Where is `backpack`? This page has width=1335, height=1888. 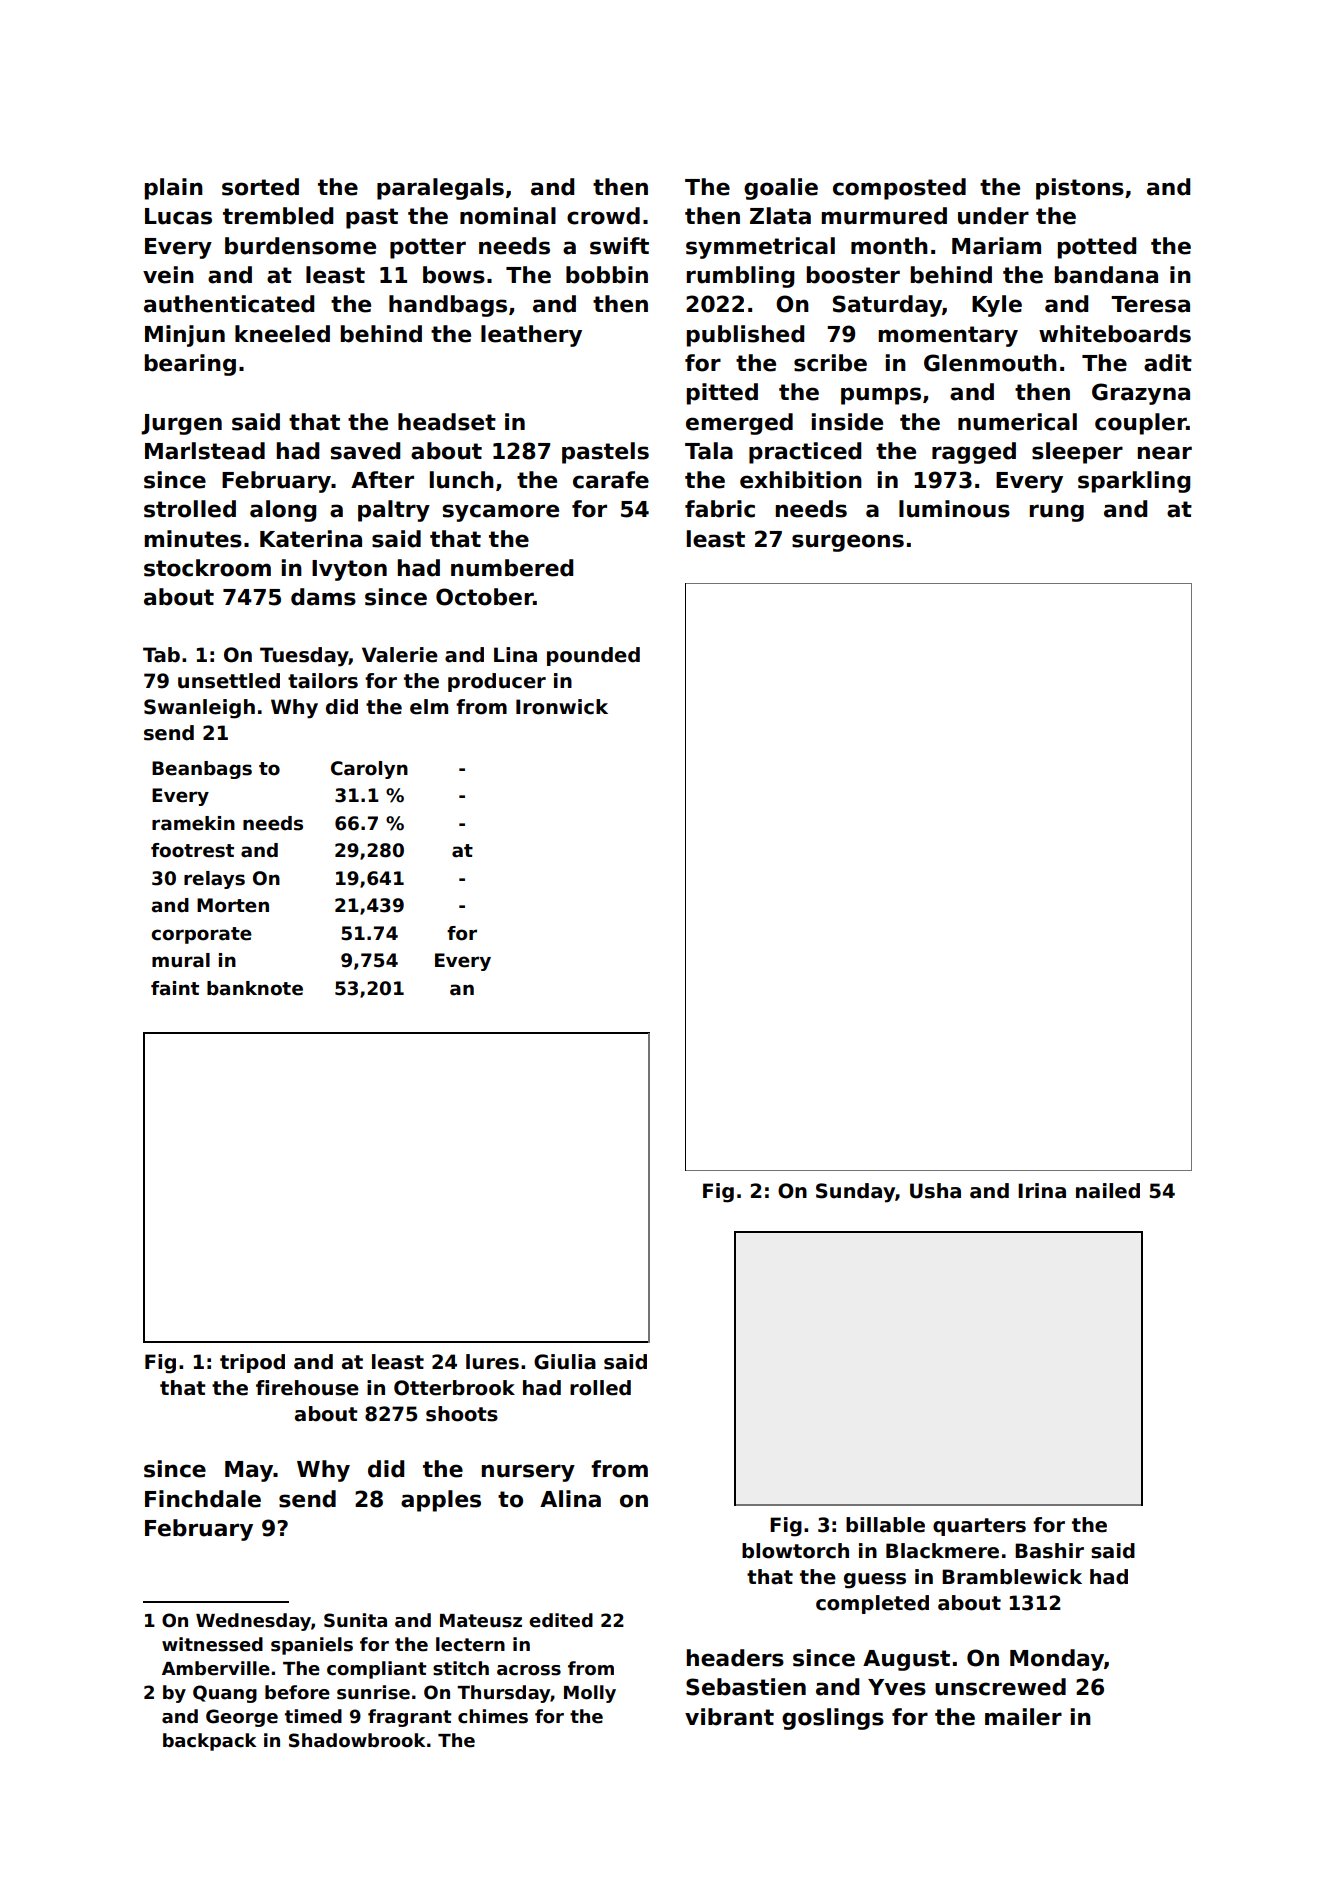 backpack is located at coordinates (209, 1742).
